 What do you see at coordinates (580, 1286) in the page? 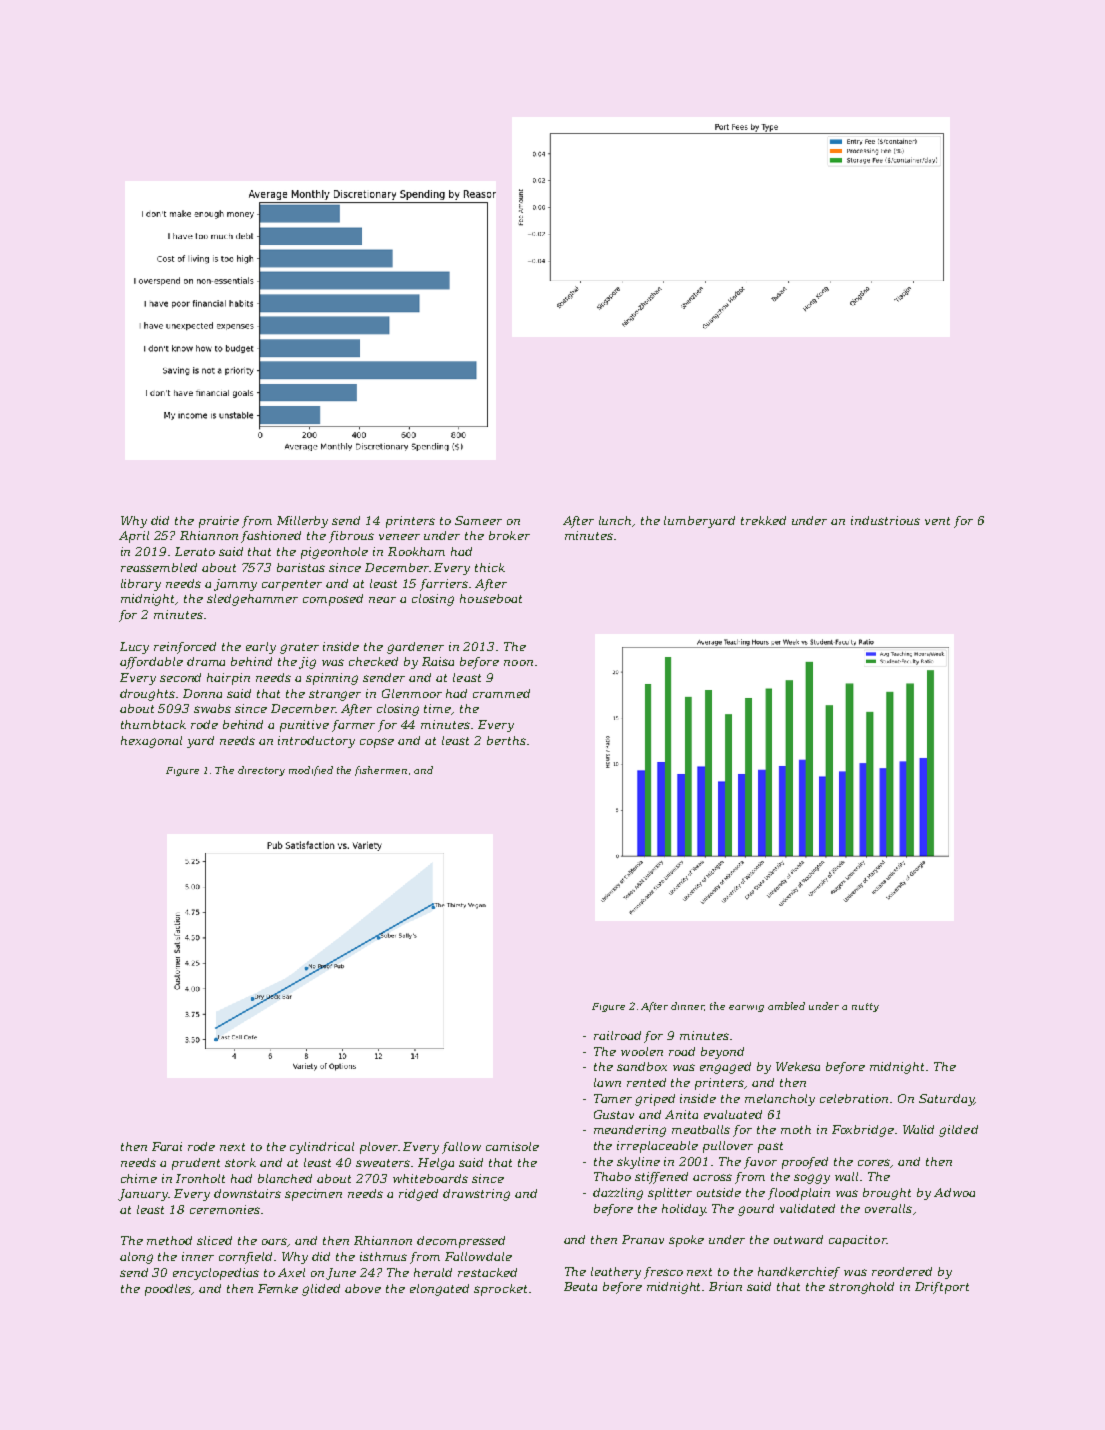
I see `Beata` at bounding box center [580, 1286].
